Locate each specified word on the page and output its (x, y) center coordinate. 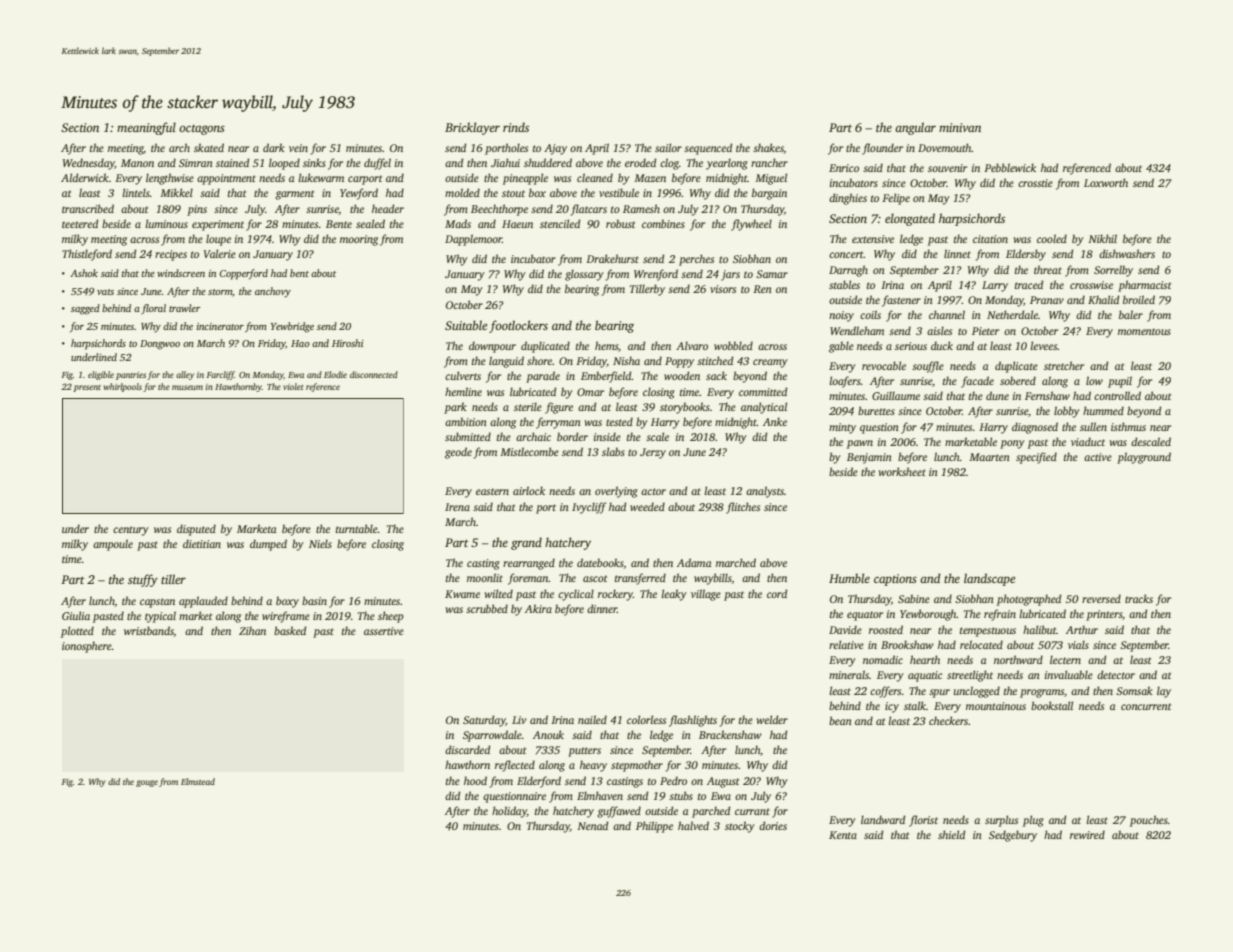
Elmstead (198, 781)
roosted (886, 629)
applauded (203, 602)
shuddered (548, 162)
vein (298, 148)
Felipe (896, 199)
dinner (602, 608)
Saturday (484, 721)
